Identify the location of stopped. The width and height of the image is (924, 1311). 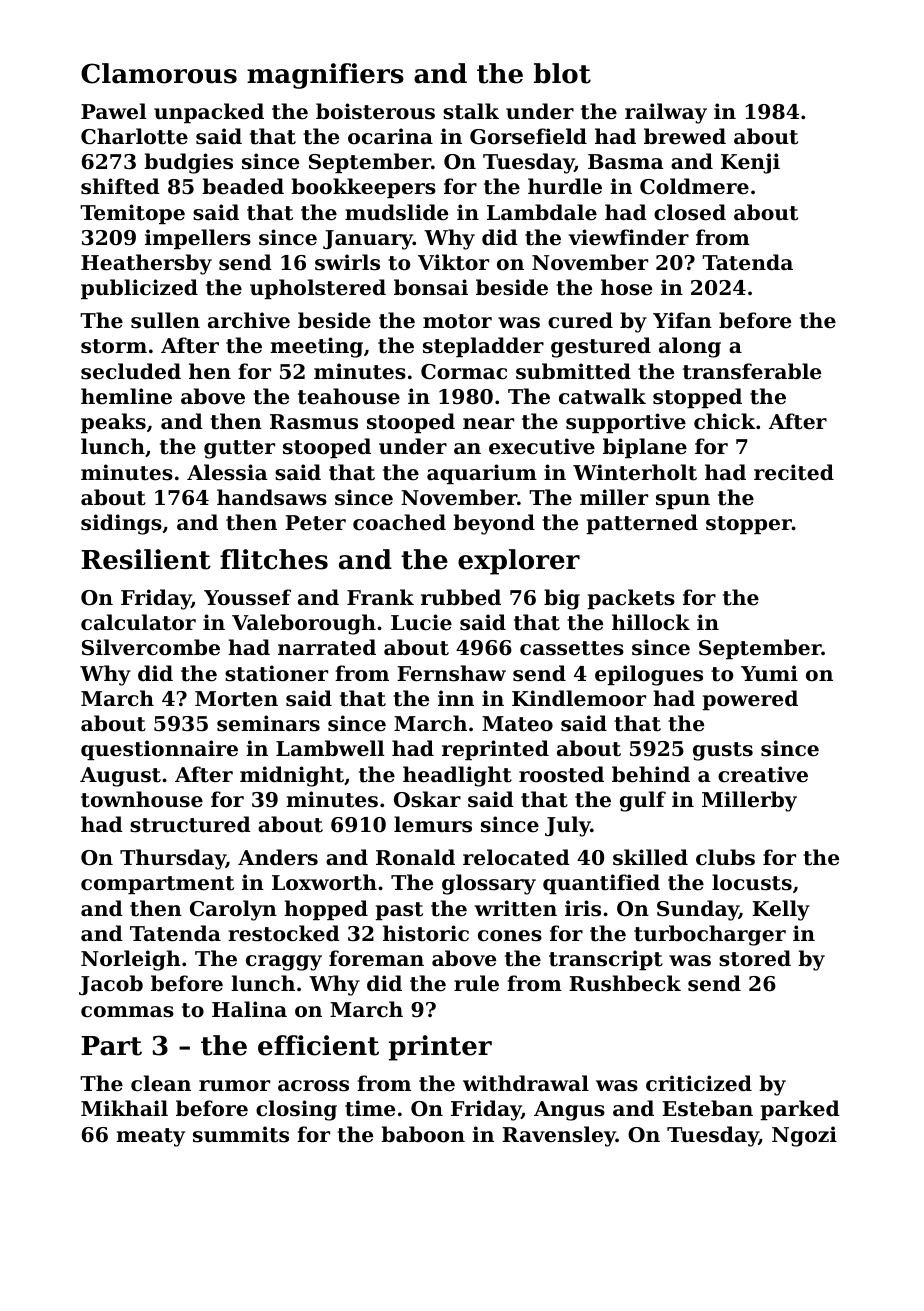
(697, 398).
